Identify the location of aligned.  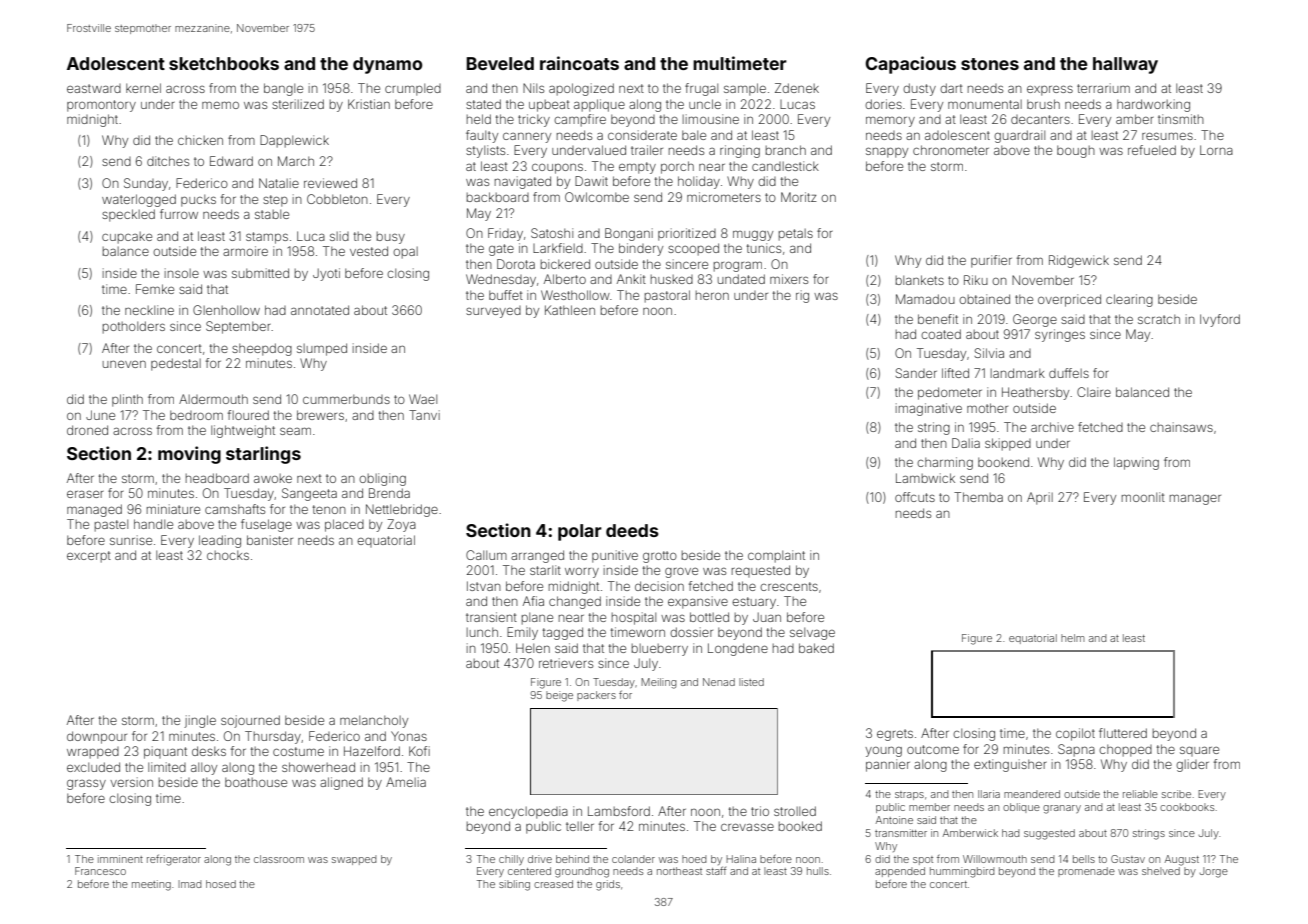
(341, 783).
